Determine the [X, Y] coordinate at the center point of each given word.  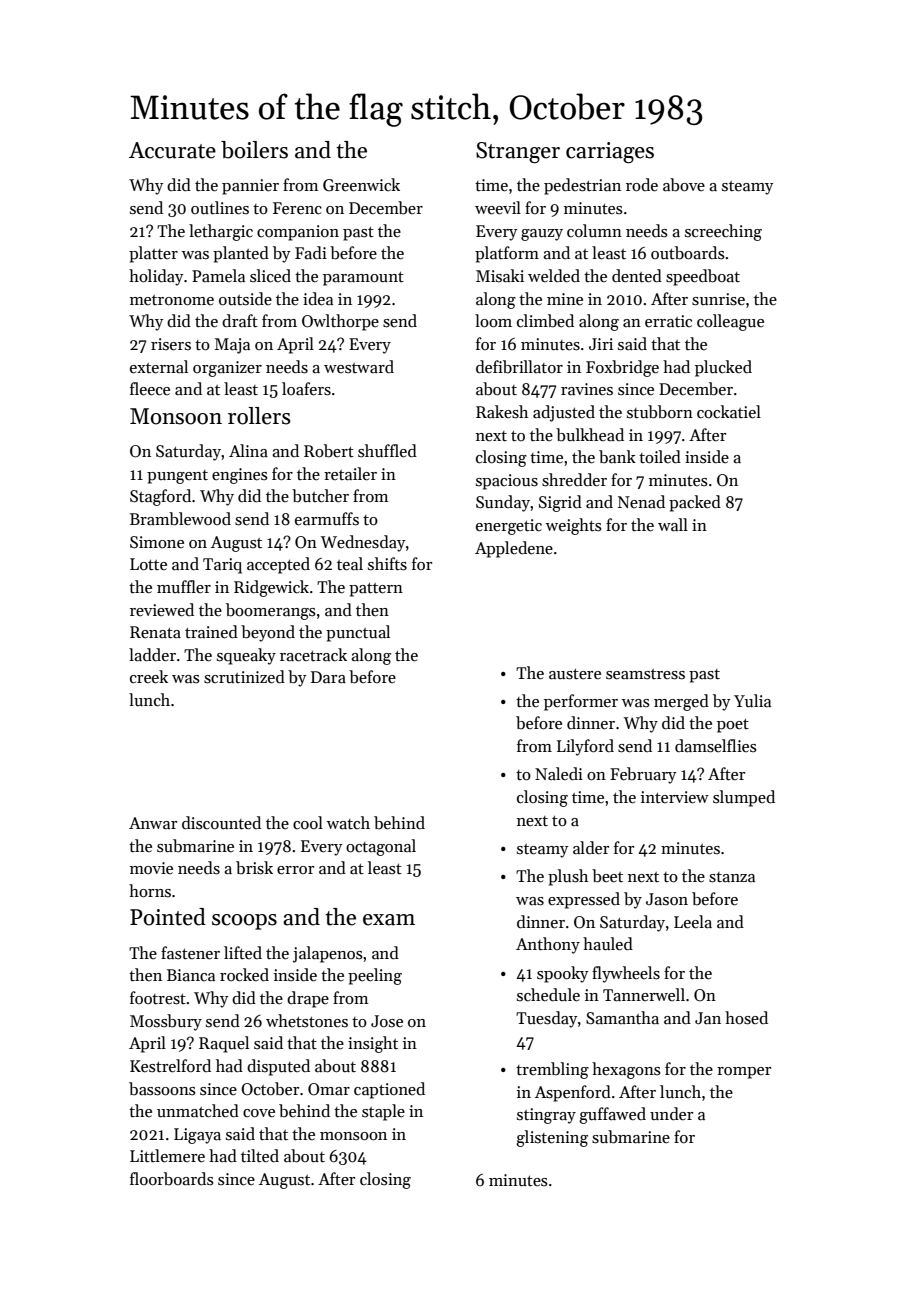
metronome [172, 300]
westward [359, 367]
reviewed [162, 610]
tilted [260, 1155]
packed [695, 503]
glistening [552, 1138]
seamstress [645, 674]
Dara [328, 677]
